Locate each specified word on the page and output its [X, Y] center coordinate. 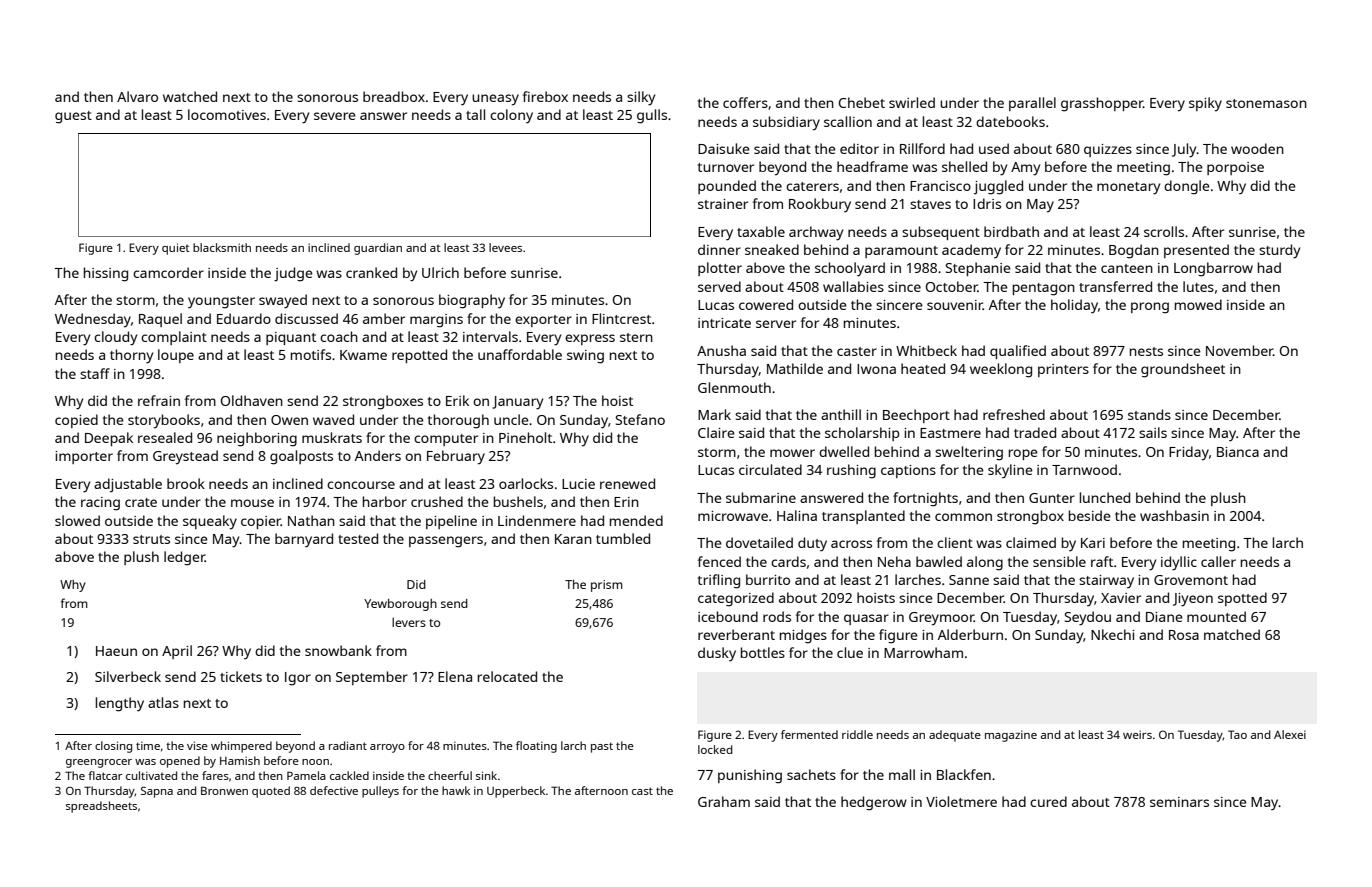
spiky [1205, 104]
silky [641, 98]
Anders [378, 455]
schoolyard [850, 269]
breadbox [394, 96]
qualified [1018, 352]
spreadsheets [101, 807]
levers [409, 622]
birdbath [1011, 231]
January [517, 403]
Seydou [1088, 618]
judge [293, 274]
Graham [724, 801]
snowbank [338, 650]
